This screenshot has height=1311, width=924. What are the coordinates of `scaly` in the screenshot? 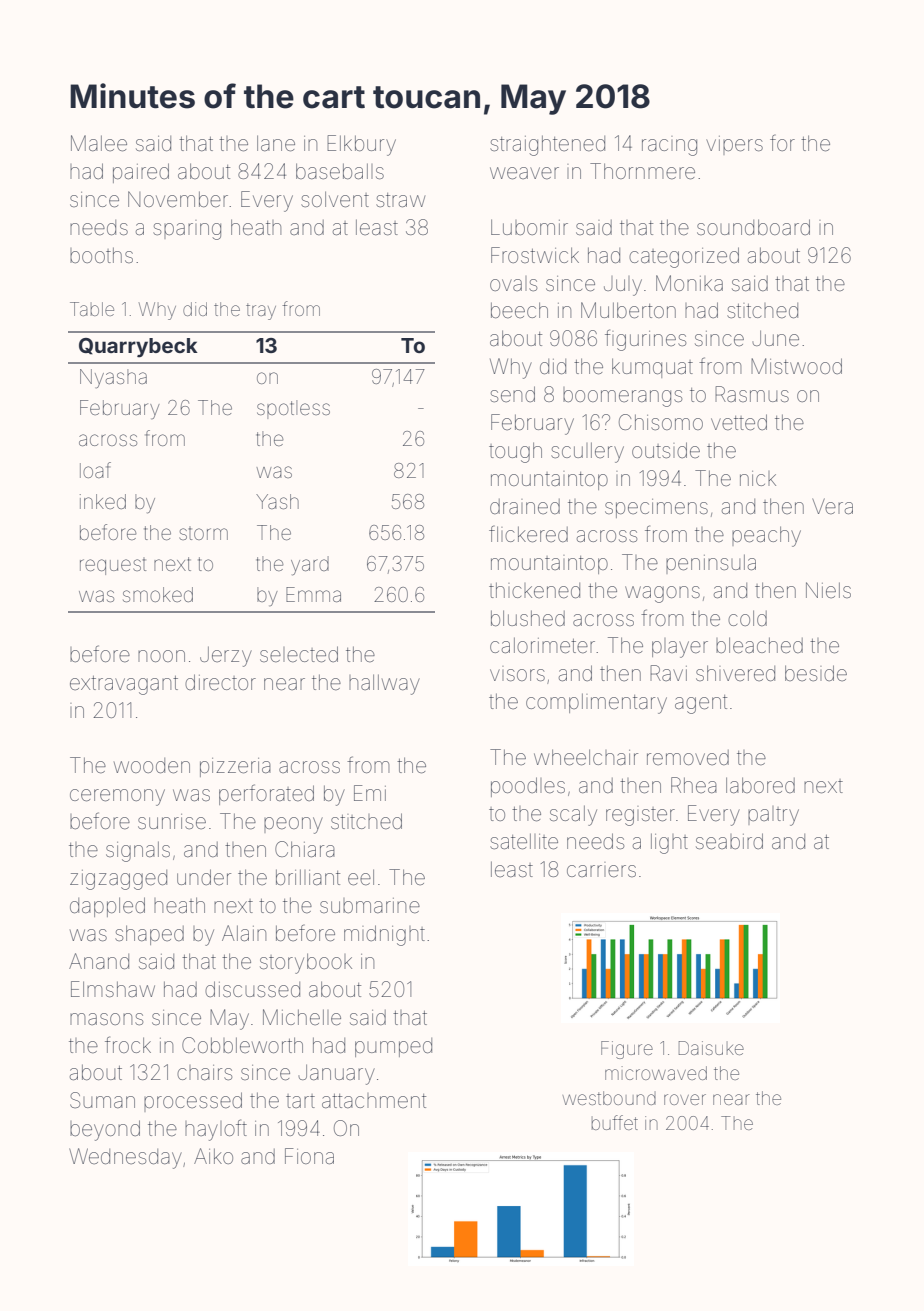 It's located at (573, 815).
